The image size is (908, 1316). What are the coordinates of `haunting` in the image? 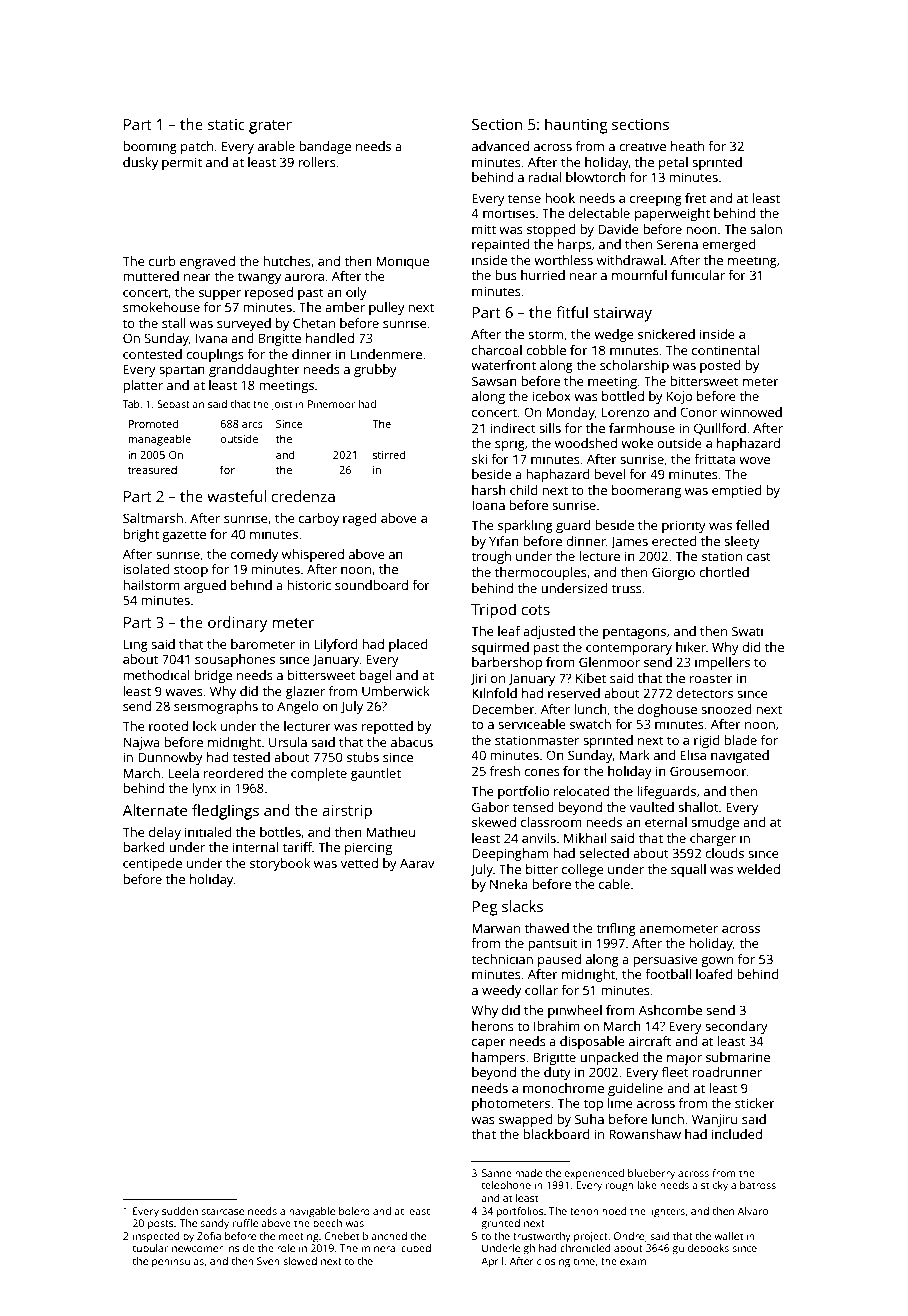 It's located at (576, 126).
